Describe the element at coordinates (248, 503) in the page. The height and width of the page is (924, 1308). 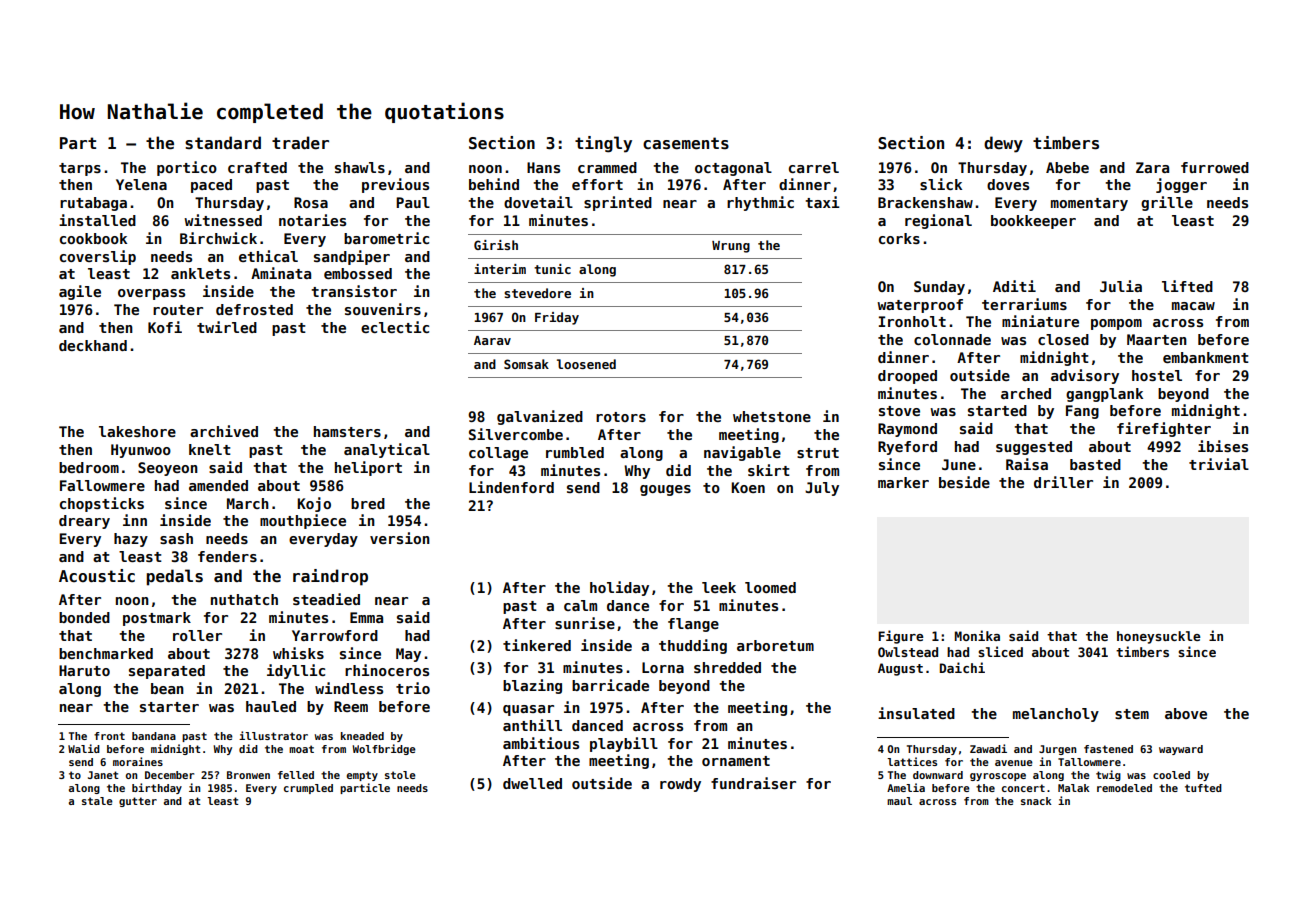
I see `March` at that location.
